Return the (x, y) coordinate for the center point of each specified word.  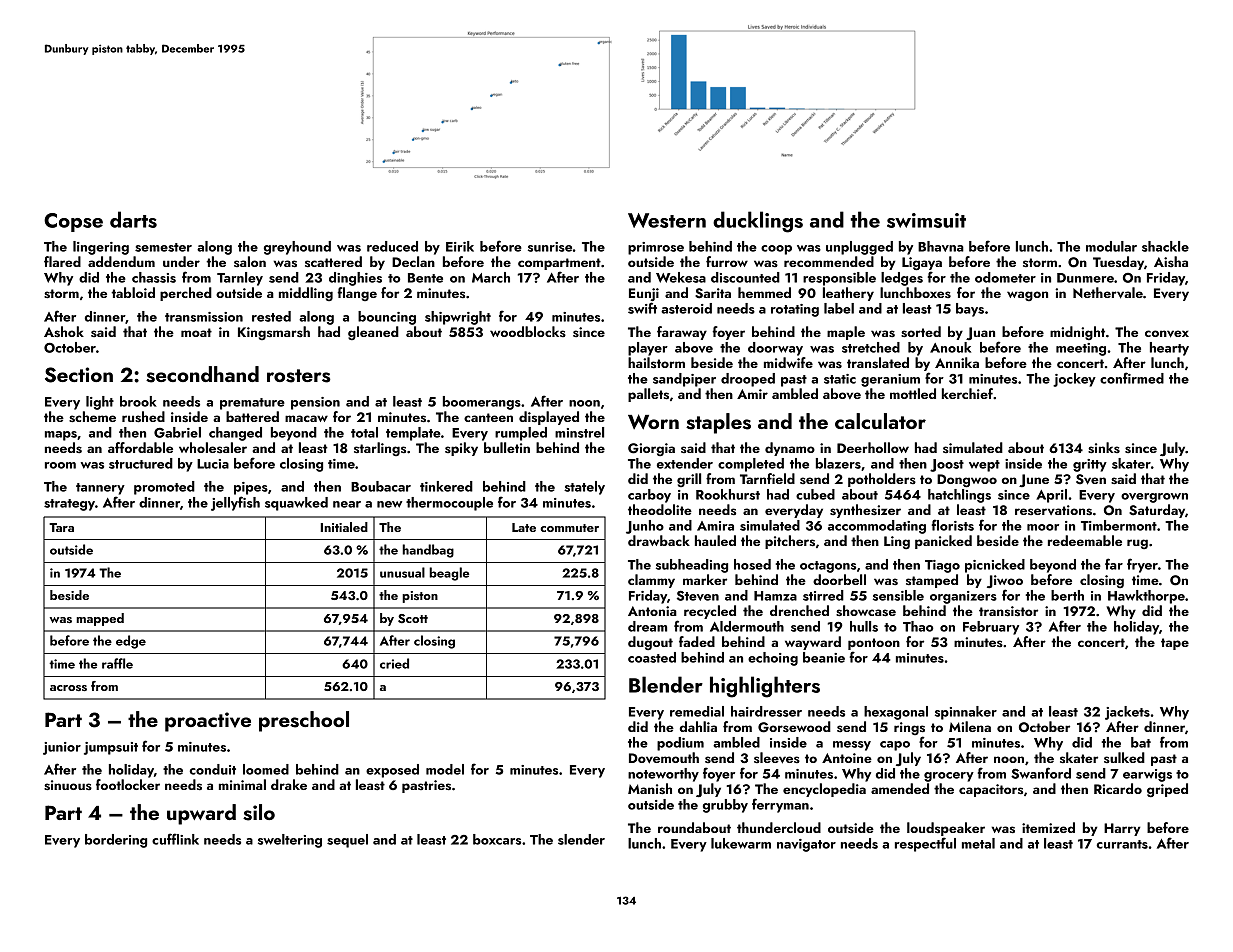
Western (667, 220)
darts (133, 219)
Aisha (1171, 261)
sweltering (290, 841)
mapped (100, 619)
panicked (943, 542)
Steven (698, 596)
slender (581, 839)
